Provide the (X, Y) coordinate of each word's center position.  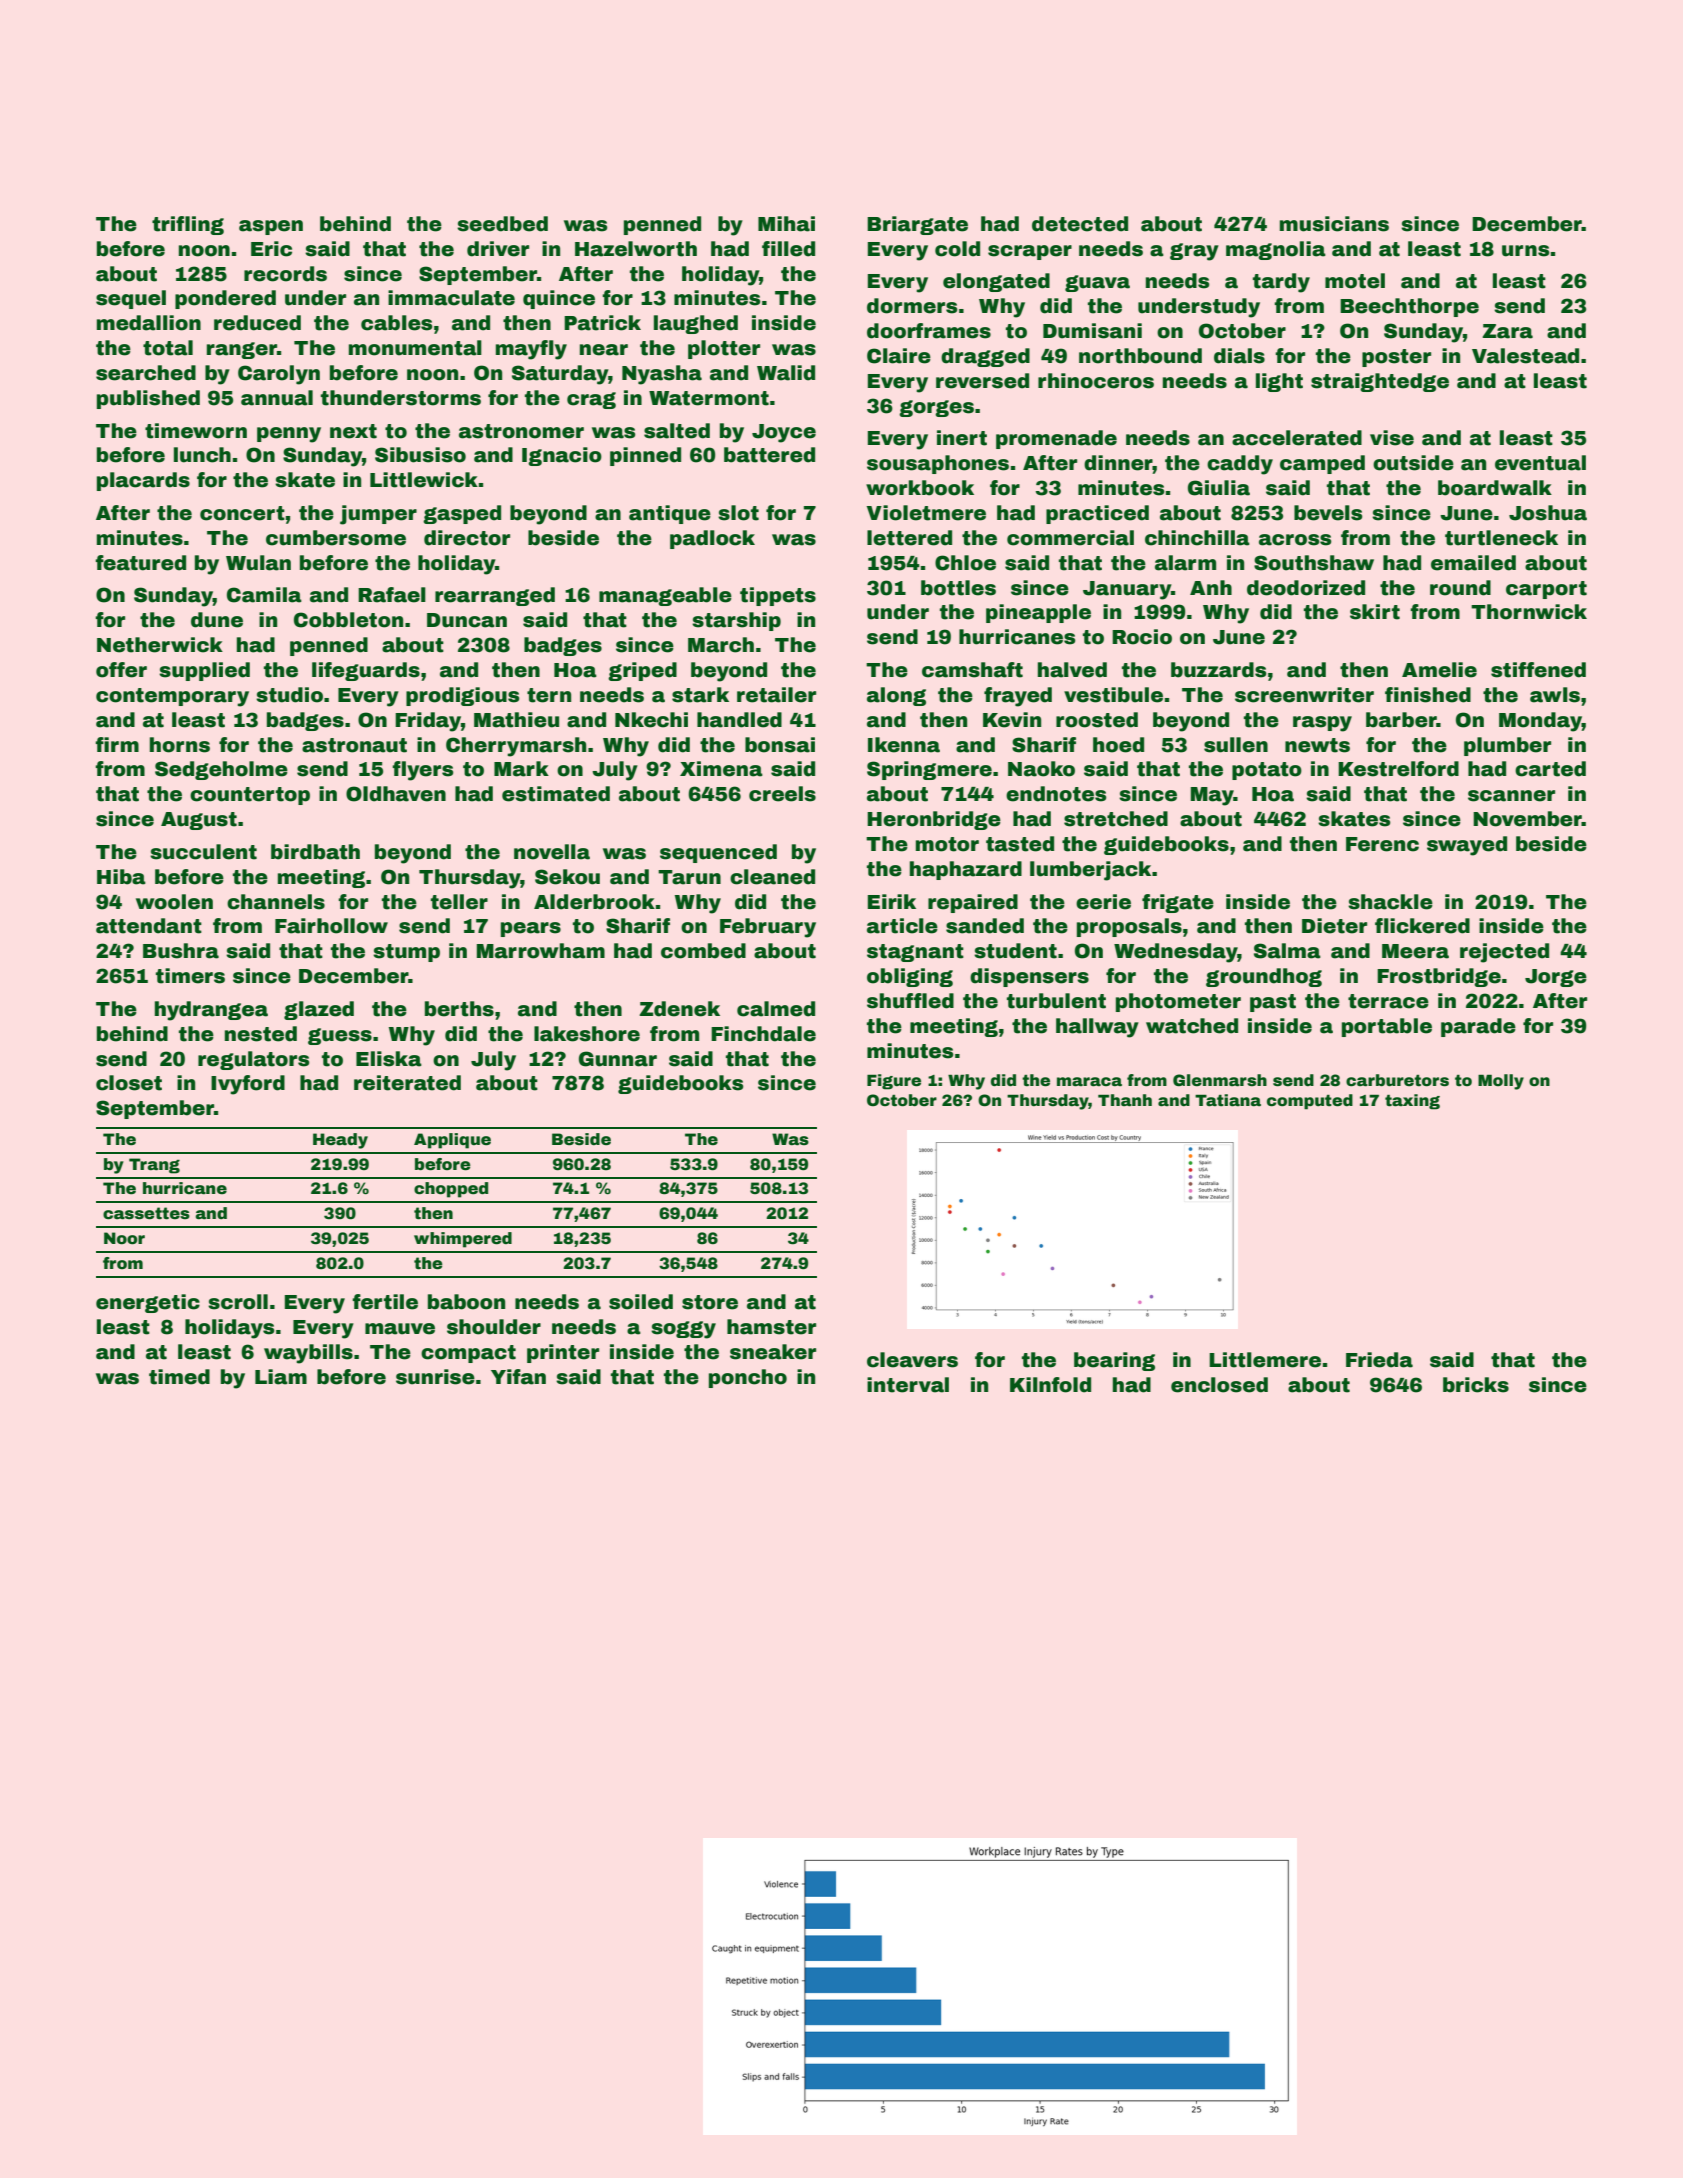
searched (146, 373)
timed (179, 1377)
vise (1392, 438)
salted (677, 431)
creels (782, 794)
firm (117, 744)
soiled (641, 1302)
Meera (1415, 951)
